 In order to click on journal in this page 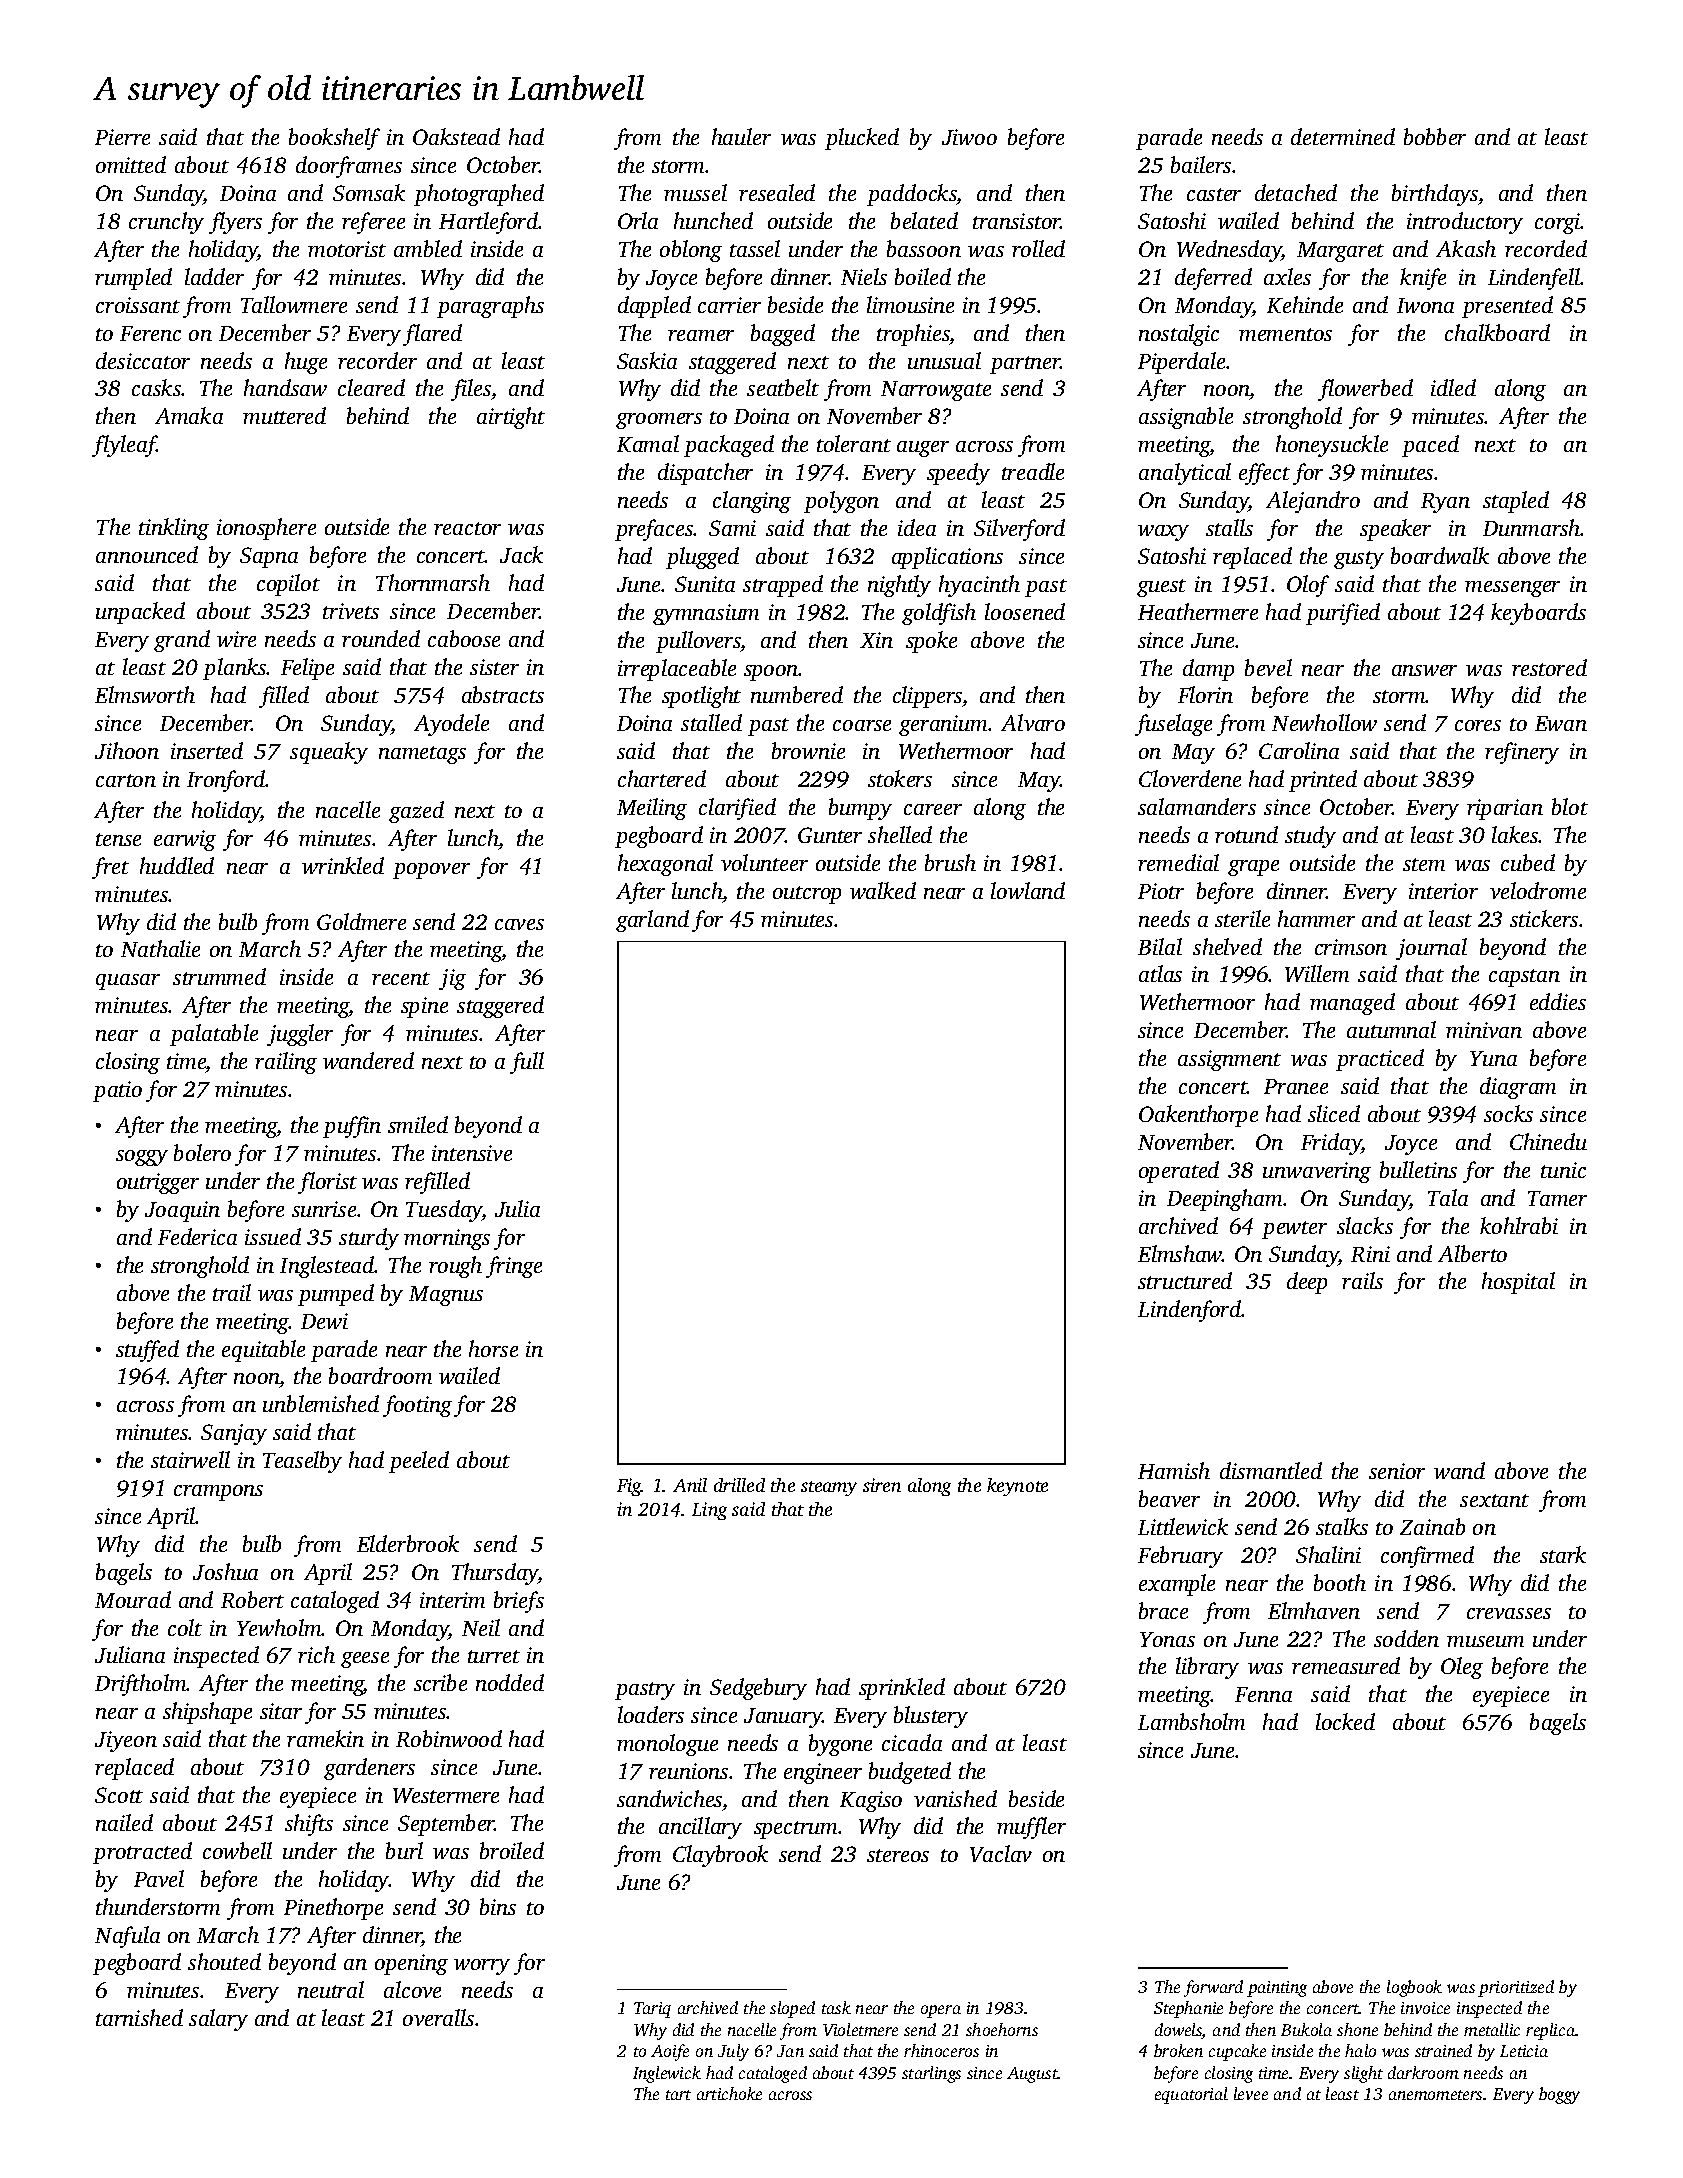, I will do `click(1431, 949)`.
